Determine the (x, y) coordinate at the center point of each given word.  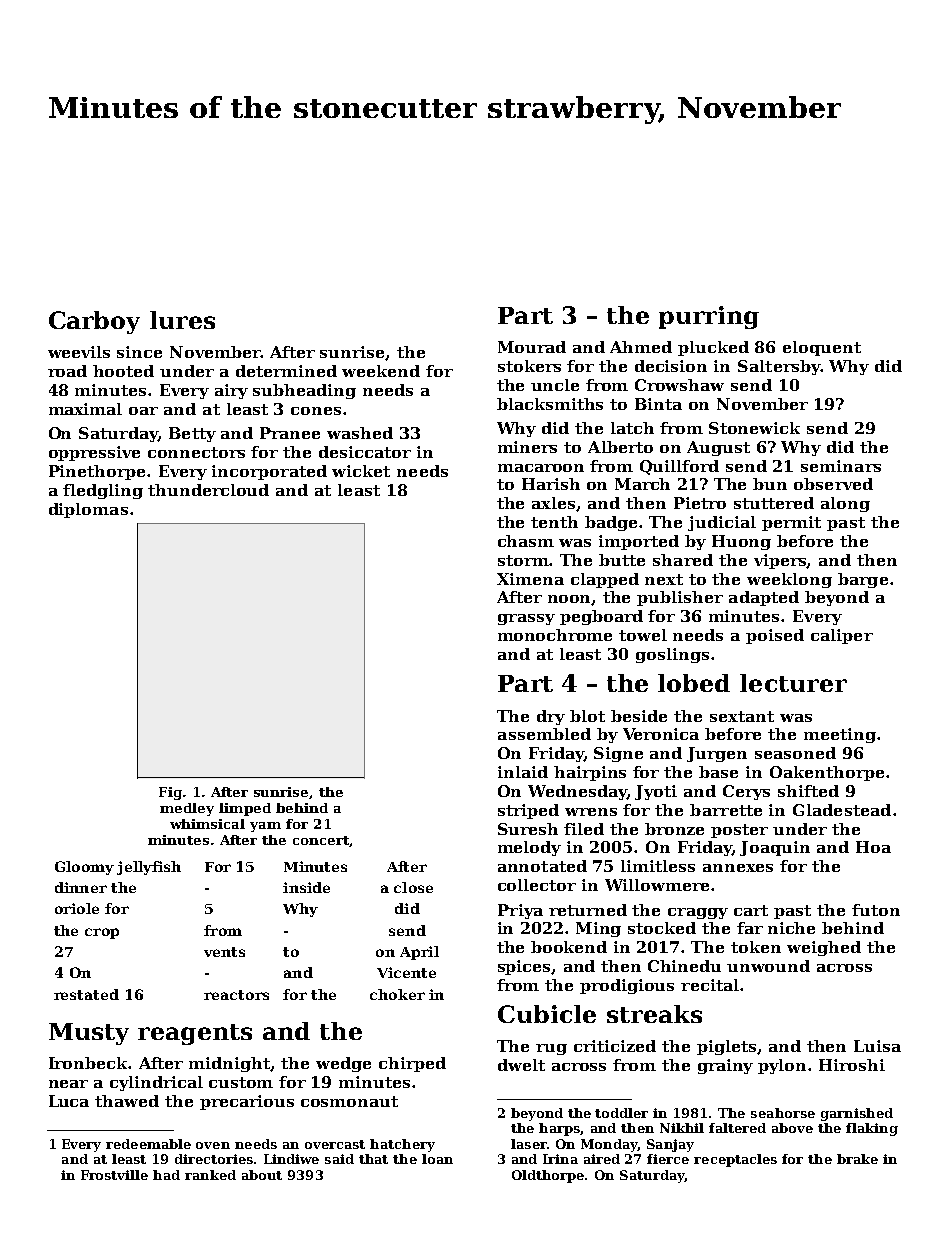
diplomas (88, 510)
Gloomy (84, 868)
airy (231, 391)
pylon (782, 1066)
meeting (840, 735)
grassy (526, 619)
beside (639, 716)
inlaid (523, 772)
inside (306, 887)
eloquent (822, 348)
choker (397, 994)
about (262, 1175)
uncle (555, 385)
